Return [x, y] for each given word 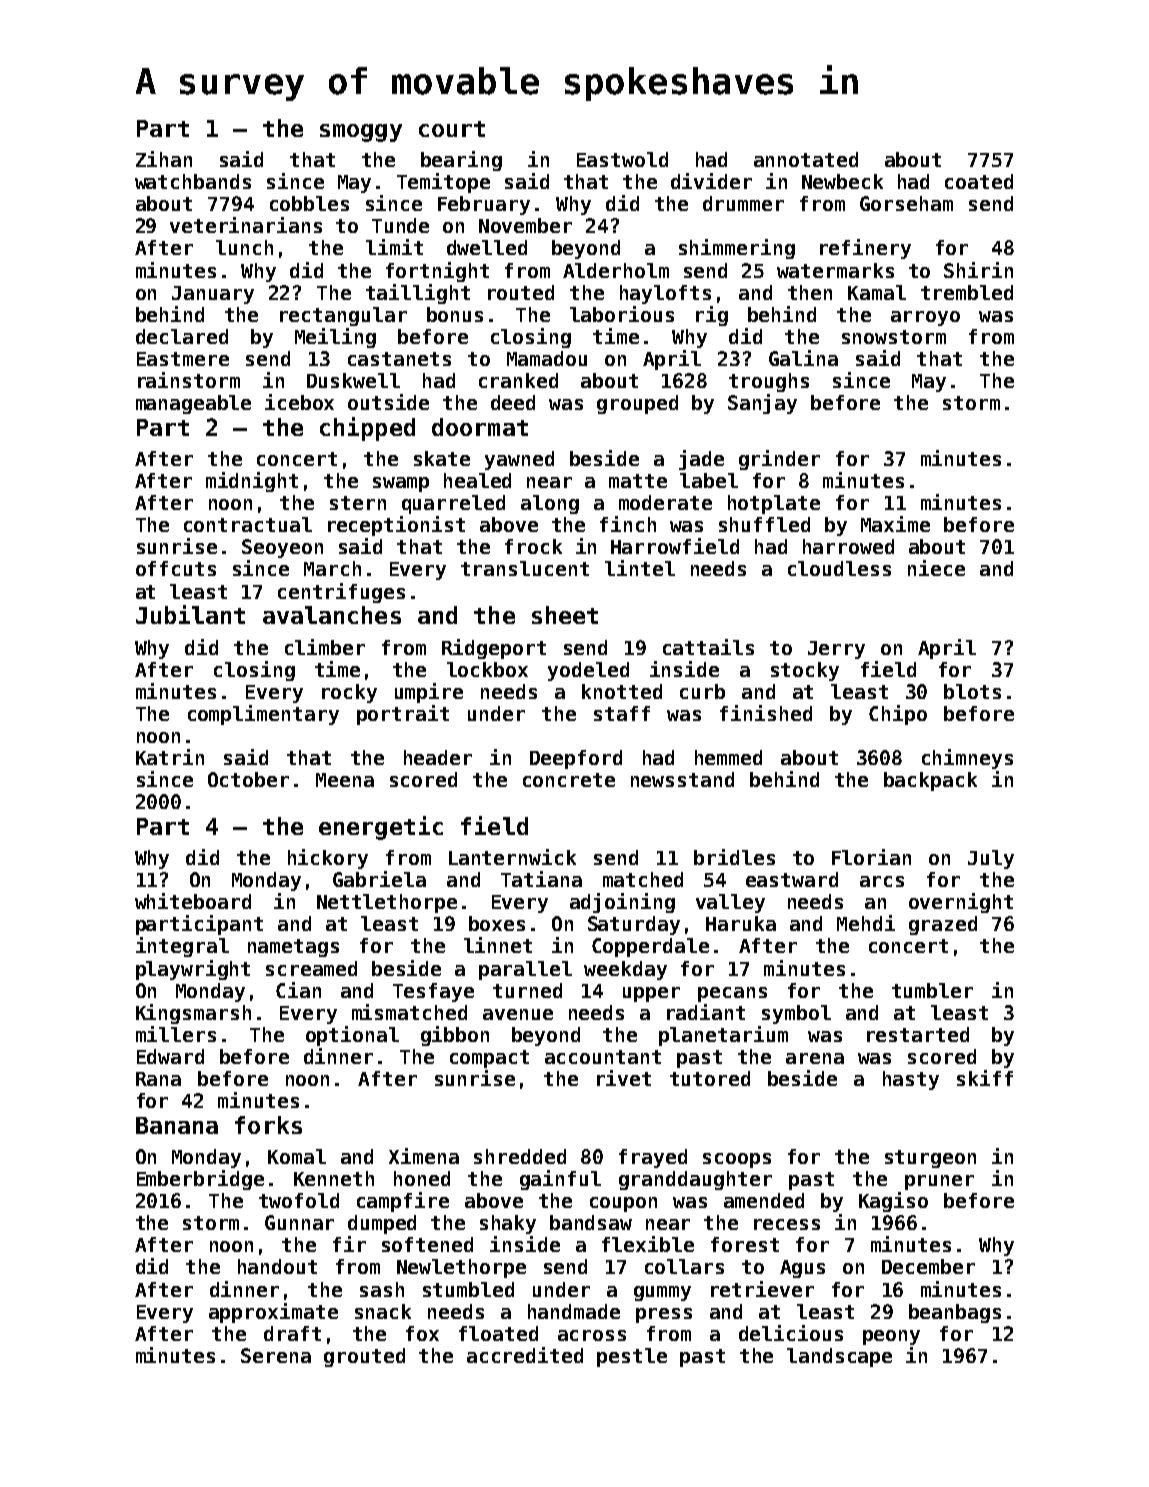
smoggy [361, 133]
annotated [806, 159]
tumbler [932, 990]
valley [730, 903]
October [248, 779]
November [525, 225]
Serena [276, 1355]
